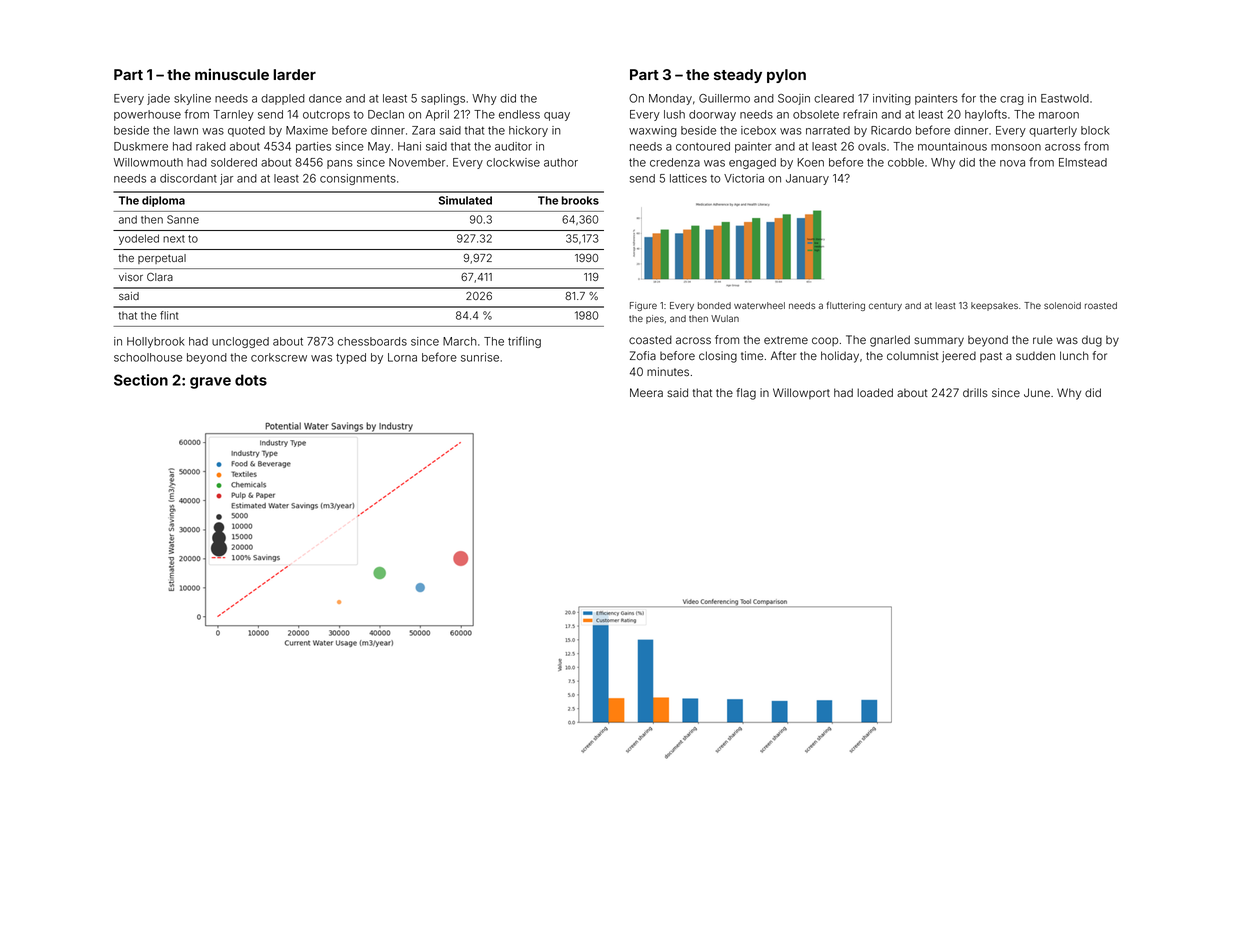  What do you see at coordinates (465, 200) in the document?
I see `Simulated` at bounding box center [465, 200].
